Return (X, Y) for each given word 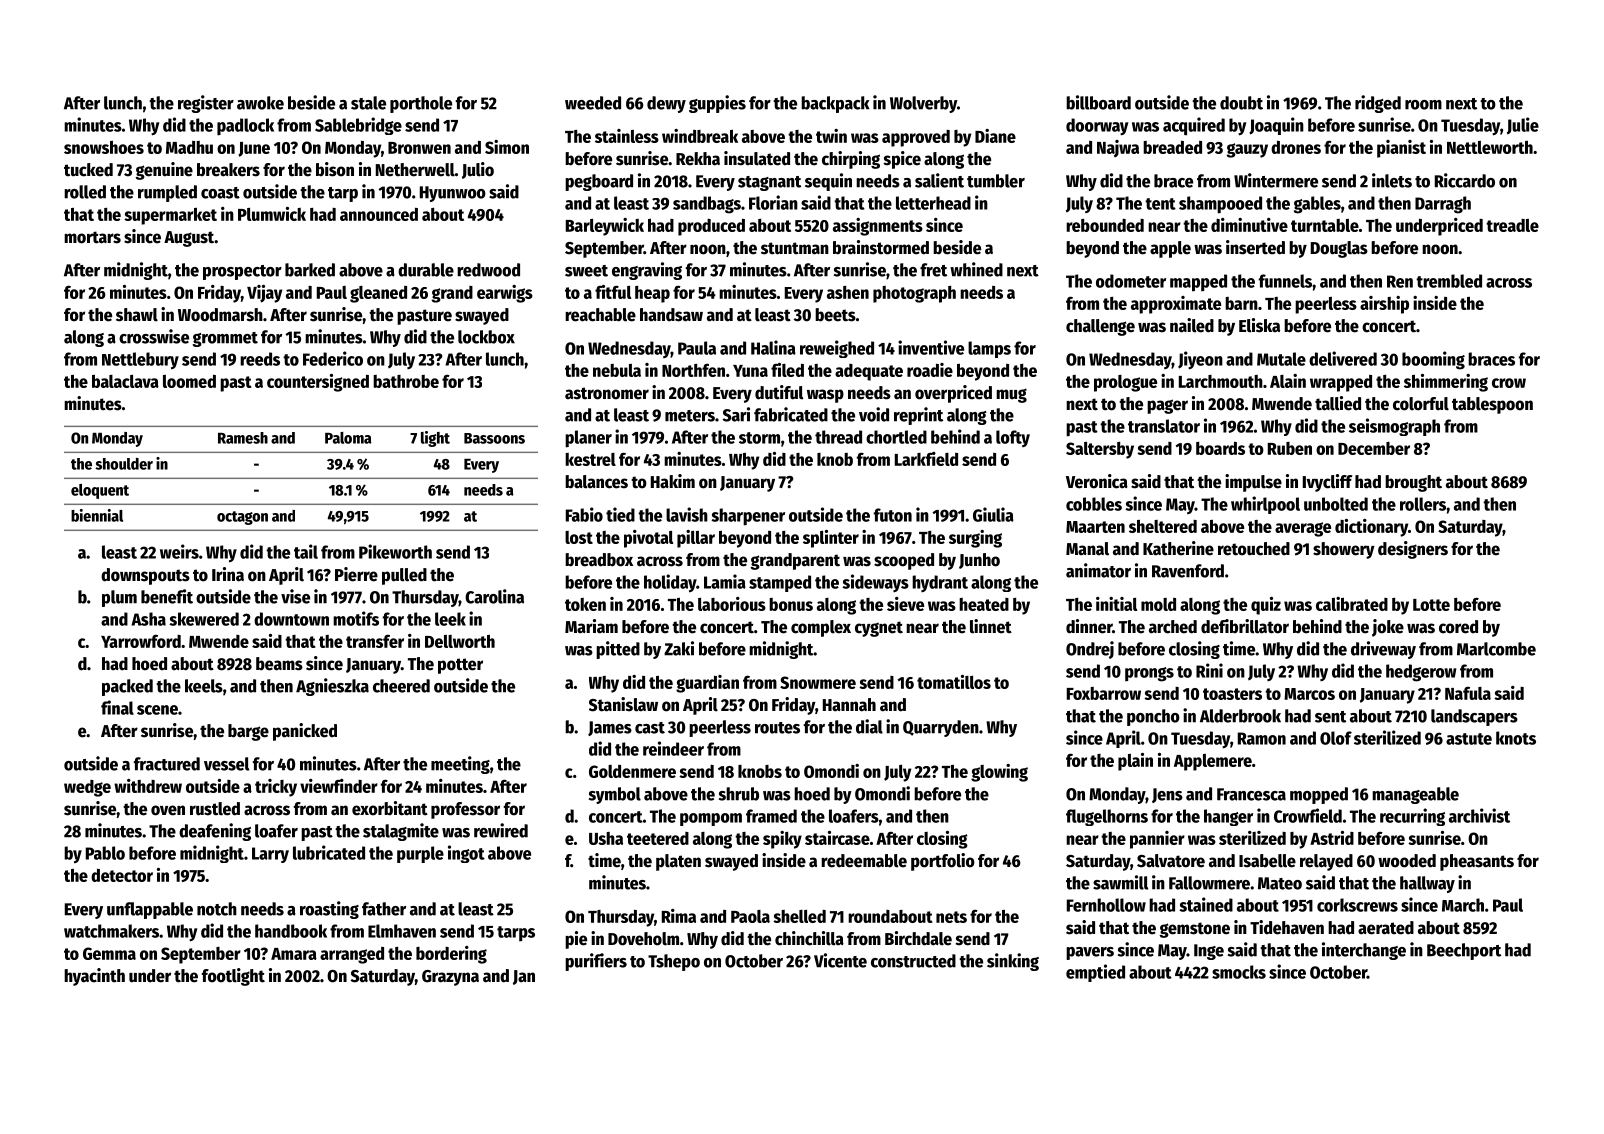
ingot (466, 854)
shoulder (124, 464)
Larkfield (926, 459)
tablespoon (1492, 405)
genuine (164, 171)
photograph (914, 294)
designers (1413, 550)
